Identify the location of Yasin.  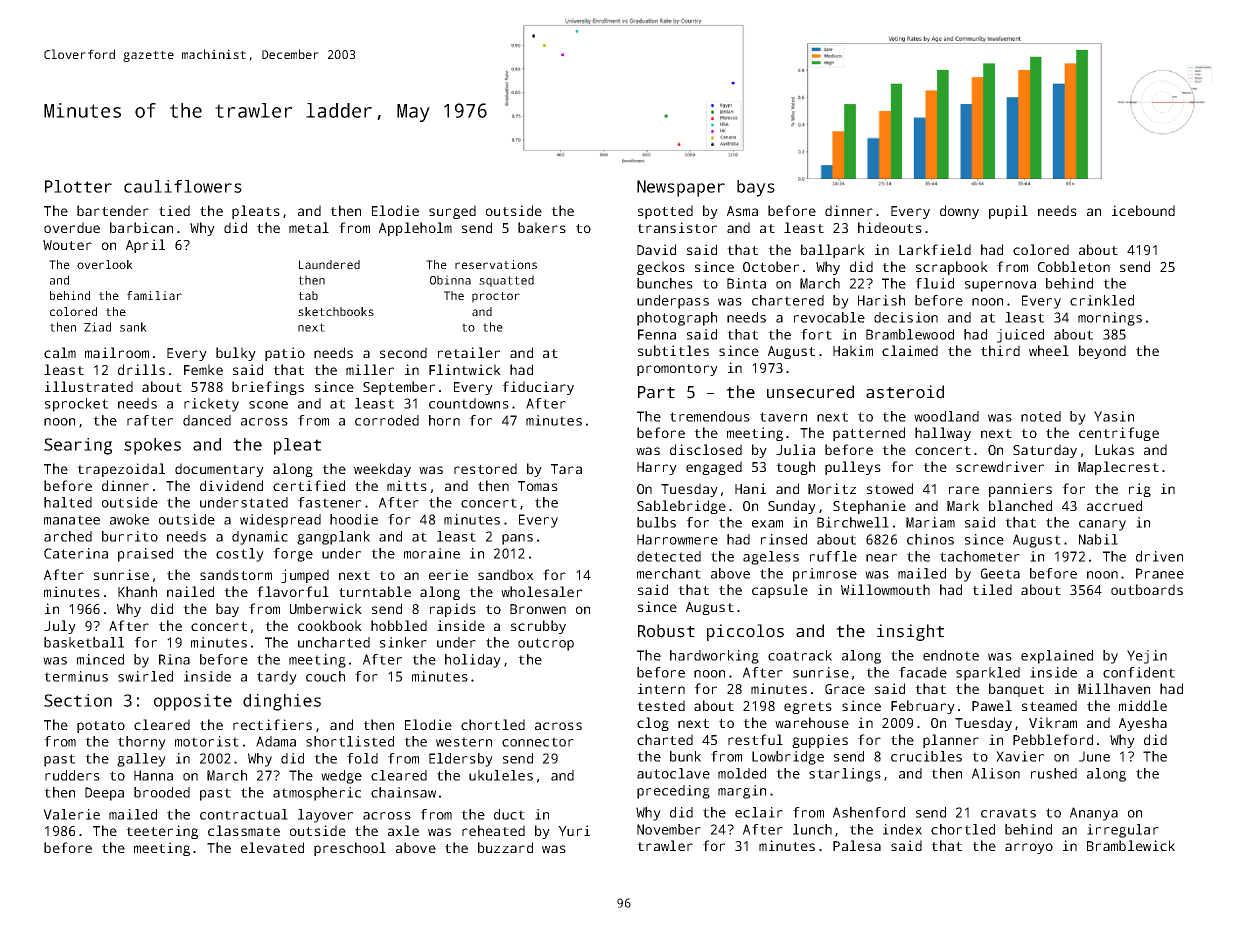
(1114, 416).
